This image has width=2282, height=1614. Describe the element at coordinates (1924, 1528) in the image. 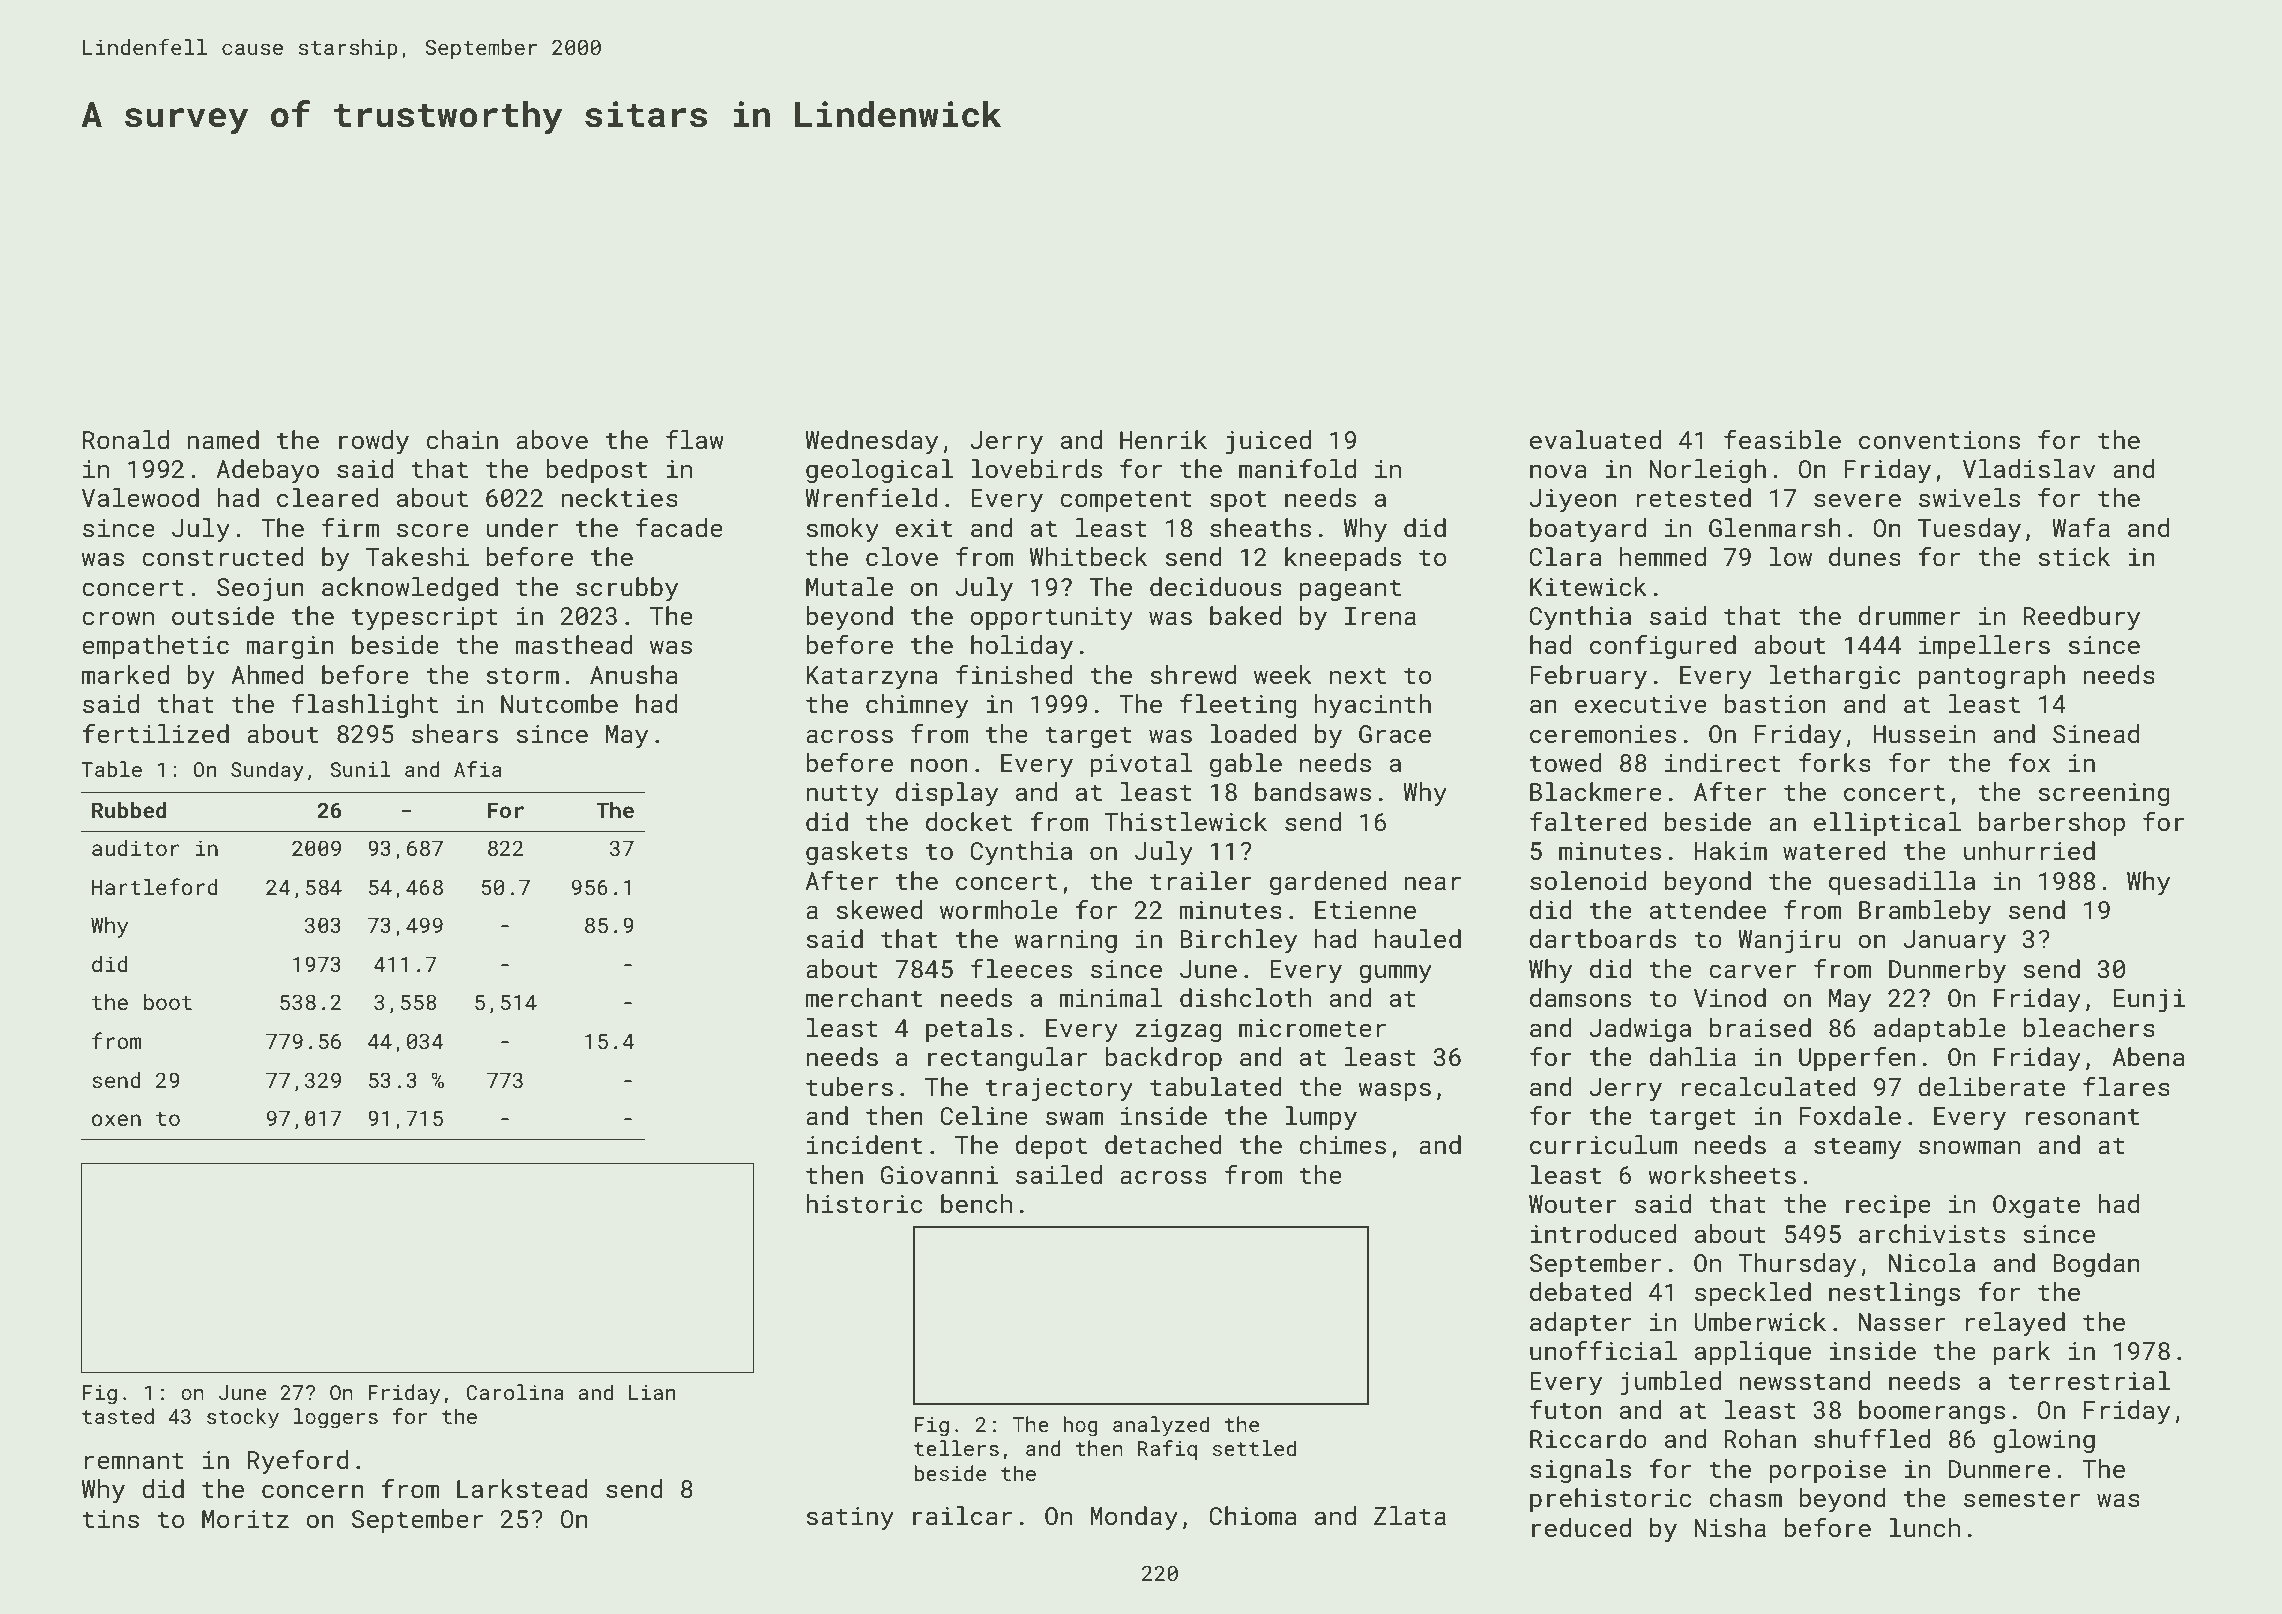

I see `lunch` at that location.
